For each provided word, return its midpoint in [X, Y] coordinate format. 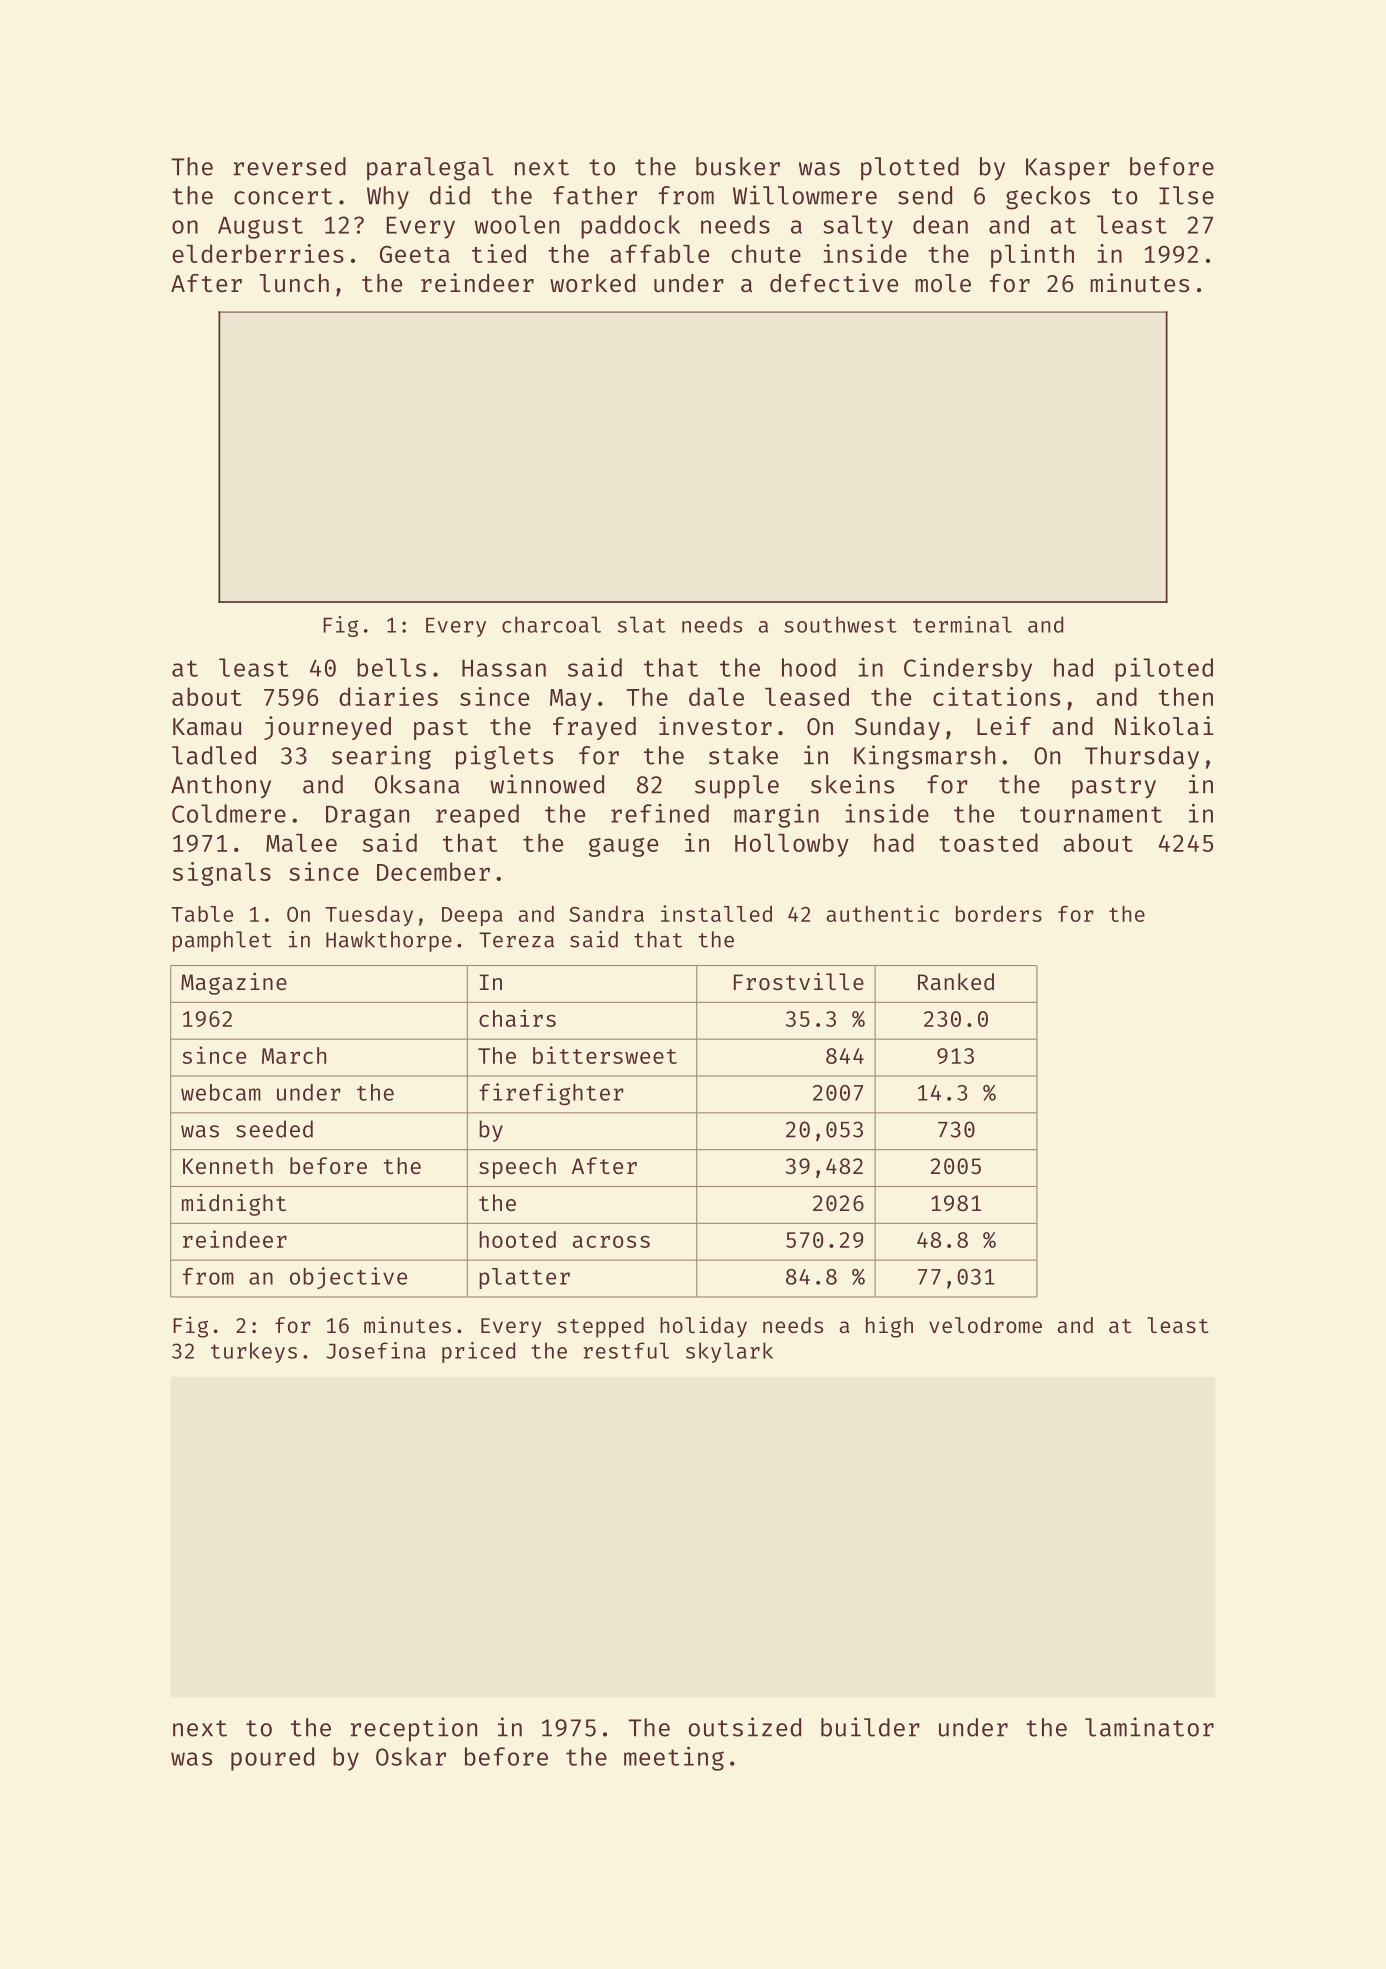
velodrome [985, 1325]
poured [272, 1759]
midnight [234, 1205]
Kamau [207, 726]
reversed [290, 166]
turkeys [254, 1352]
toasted [988, 842]
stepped [600, 1327]
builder [870, 1727]
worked [592, 283]
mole [943, 283]
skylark [729, 1352]
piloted [1164, 670]
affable [659, 253]
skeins [852, 784]
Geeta [415, 254]
